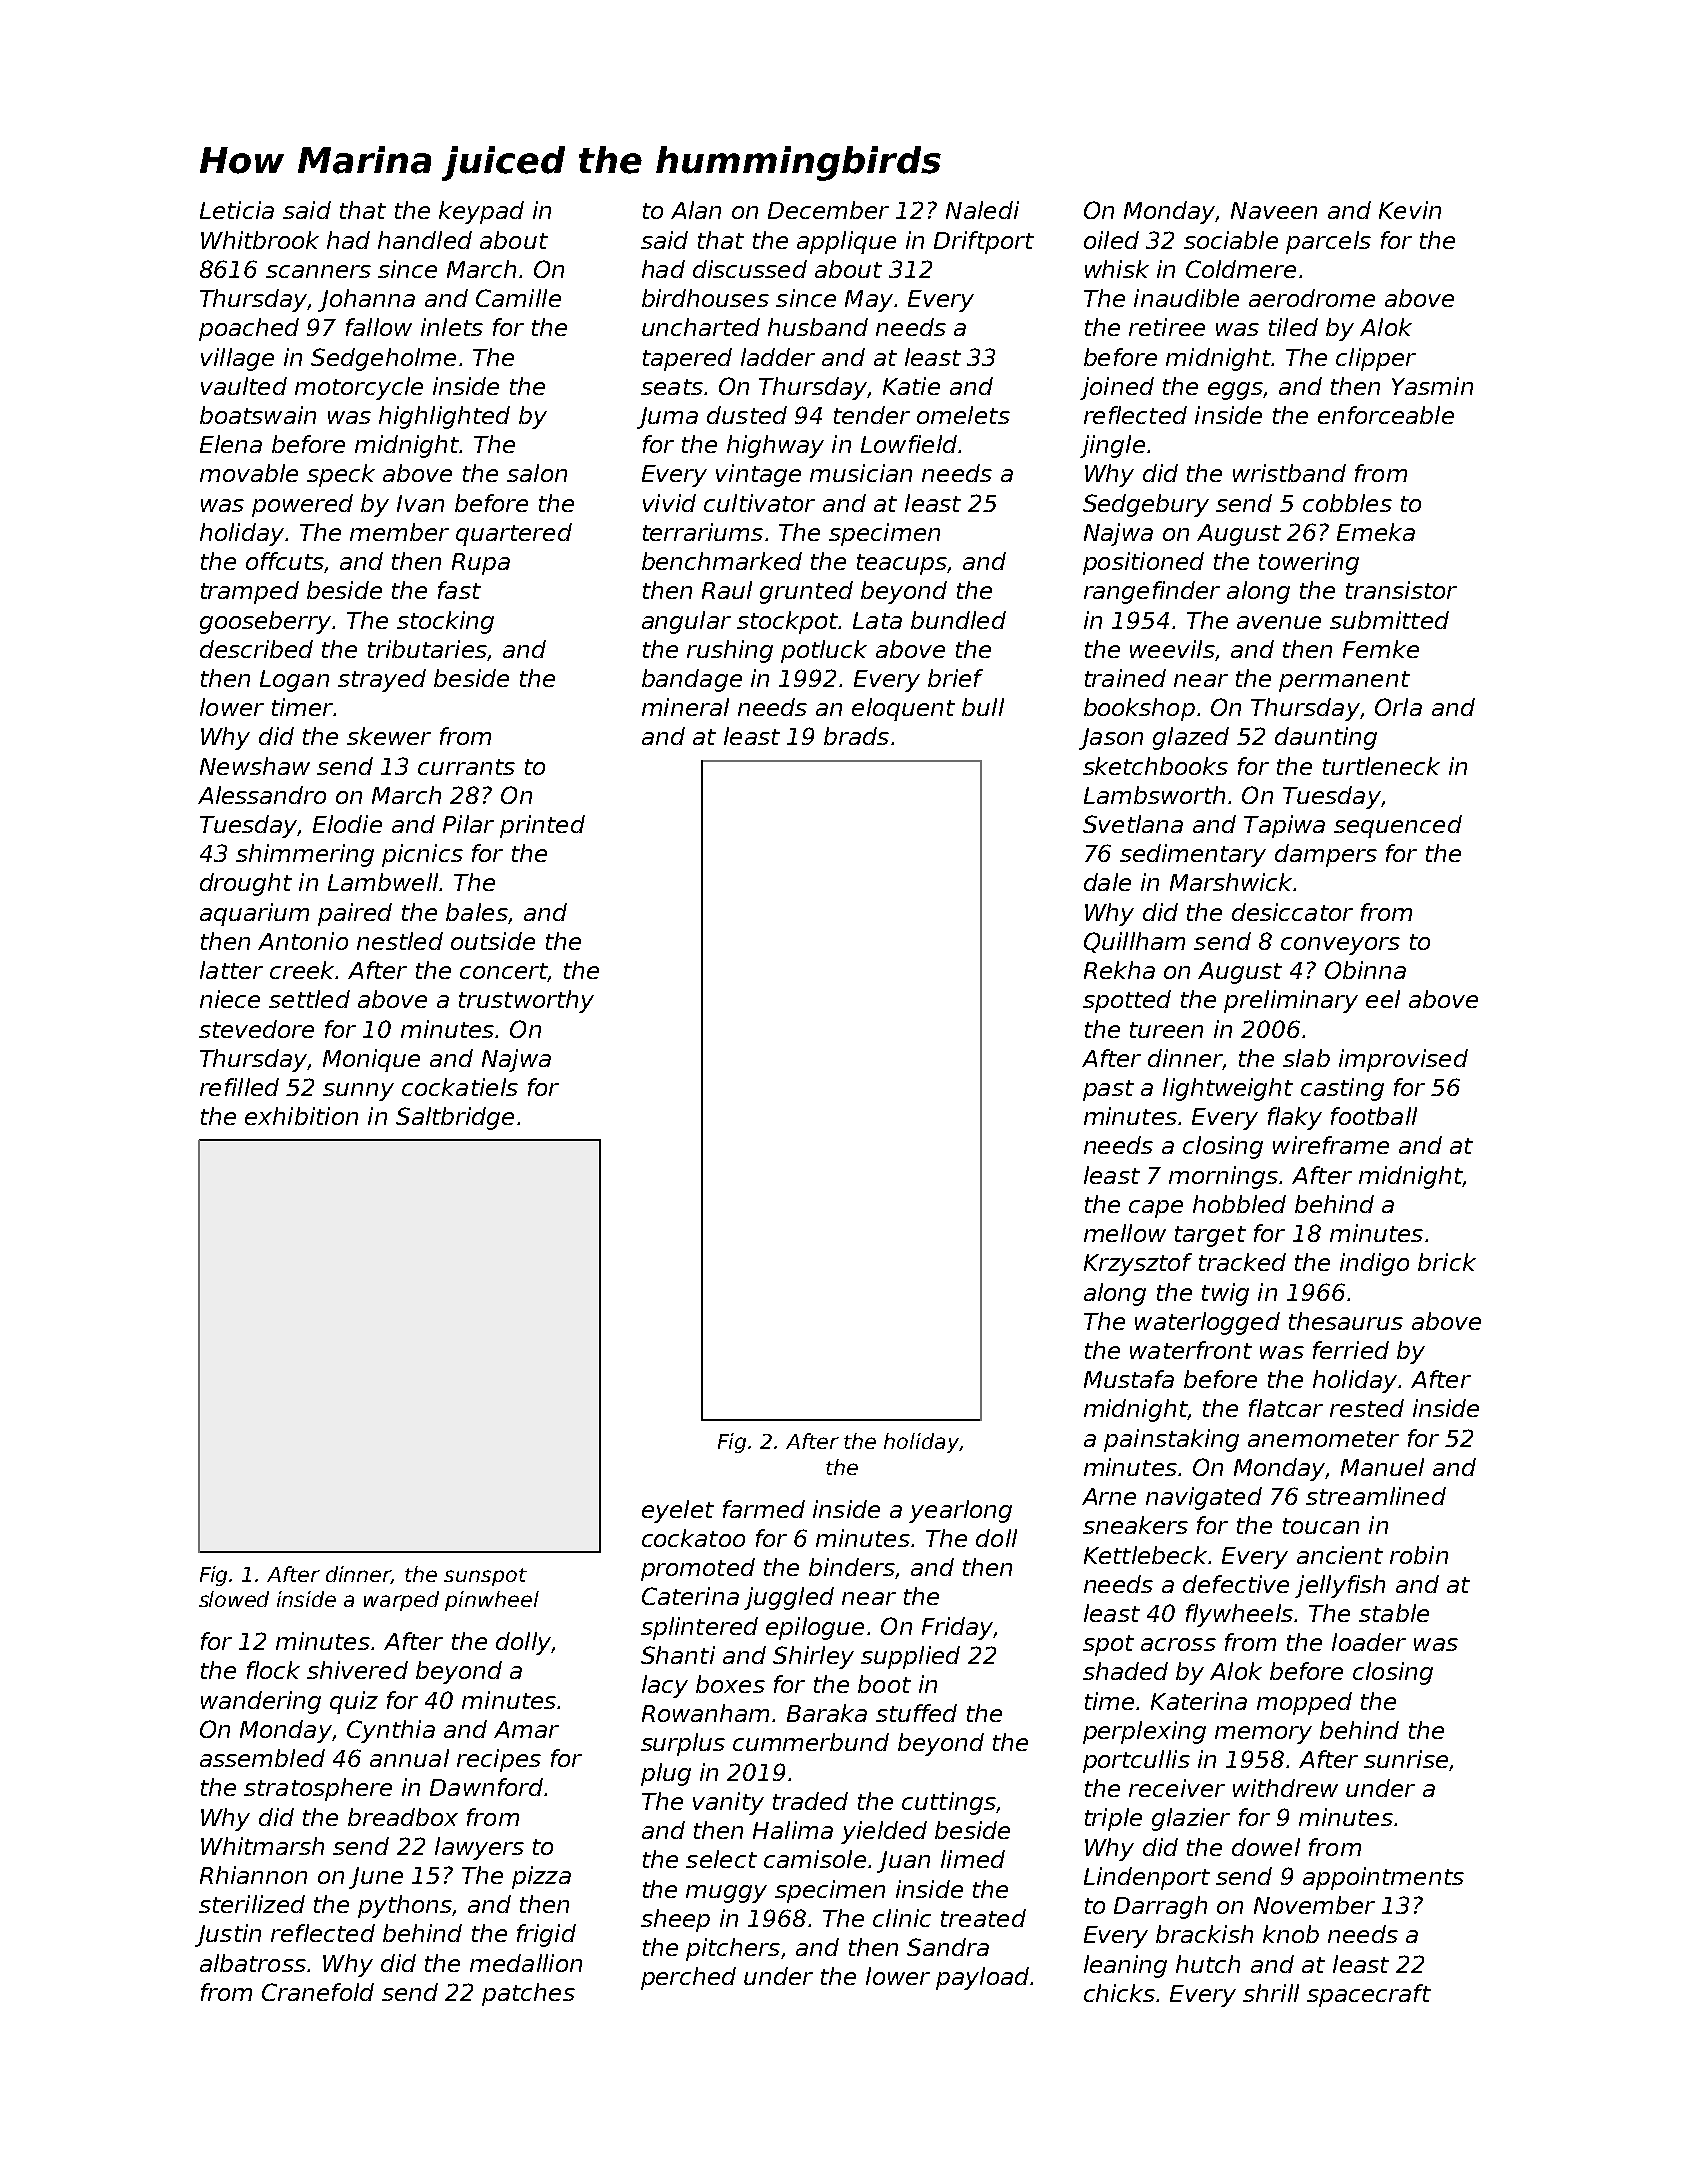 This screenshot has height=2178, width=1683. Describe the element at coordinates (909, 444) in the screenshot. I see `Lowfield` at that location.
